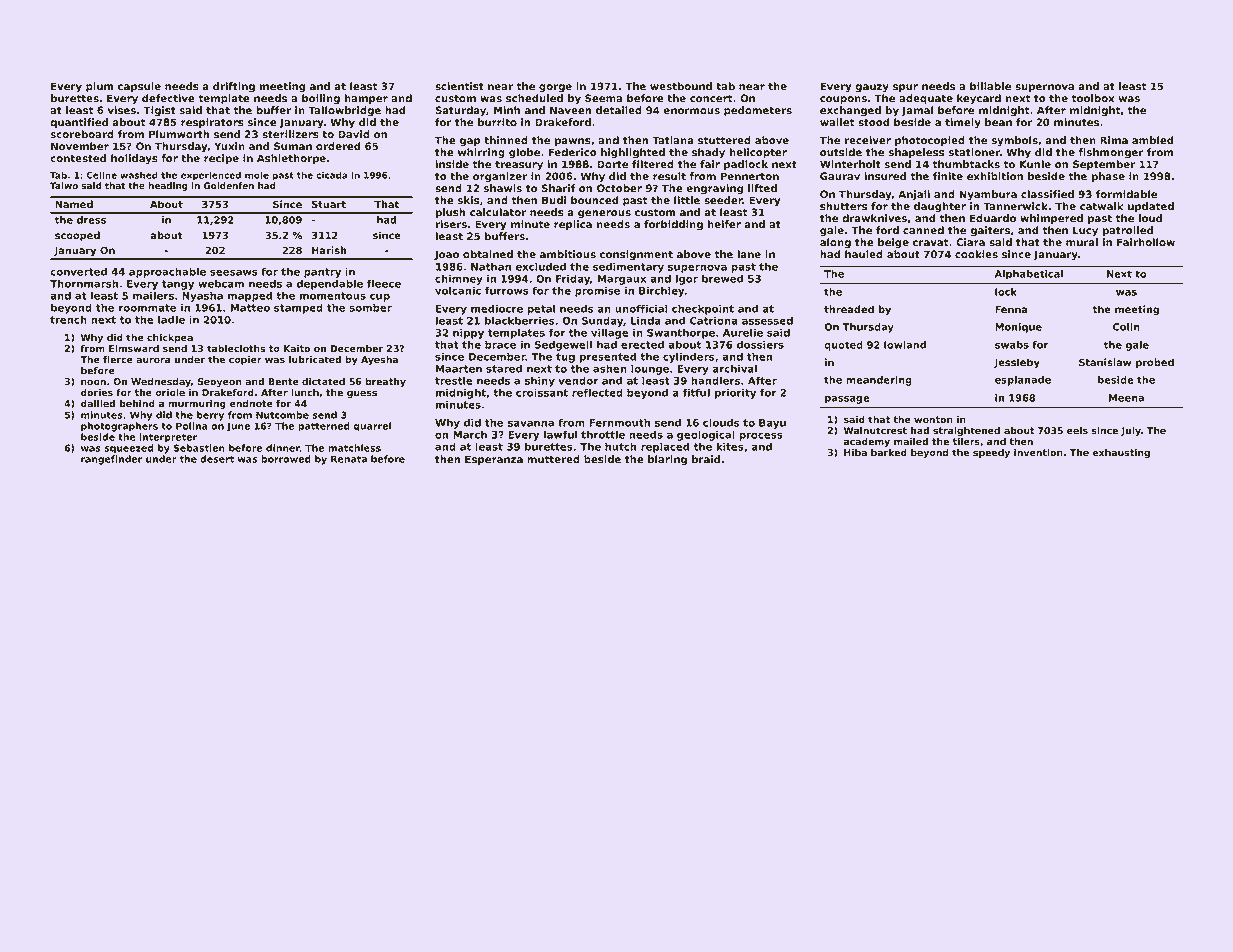  Describe the element at coordinates (1093, 98) in the screenshot. I see `toolbox` at that location.
